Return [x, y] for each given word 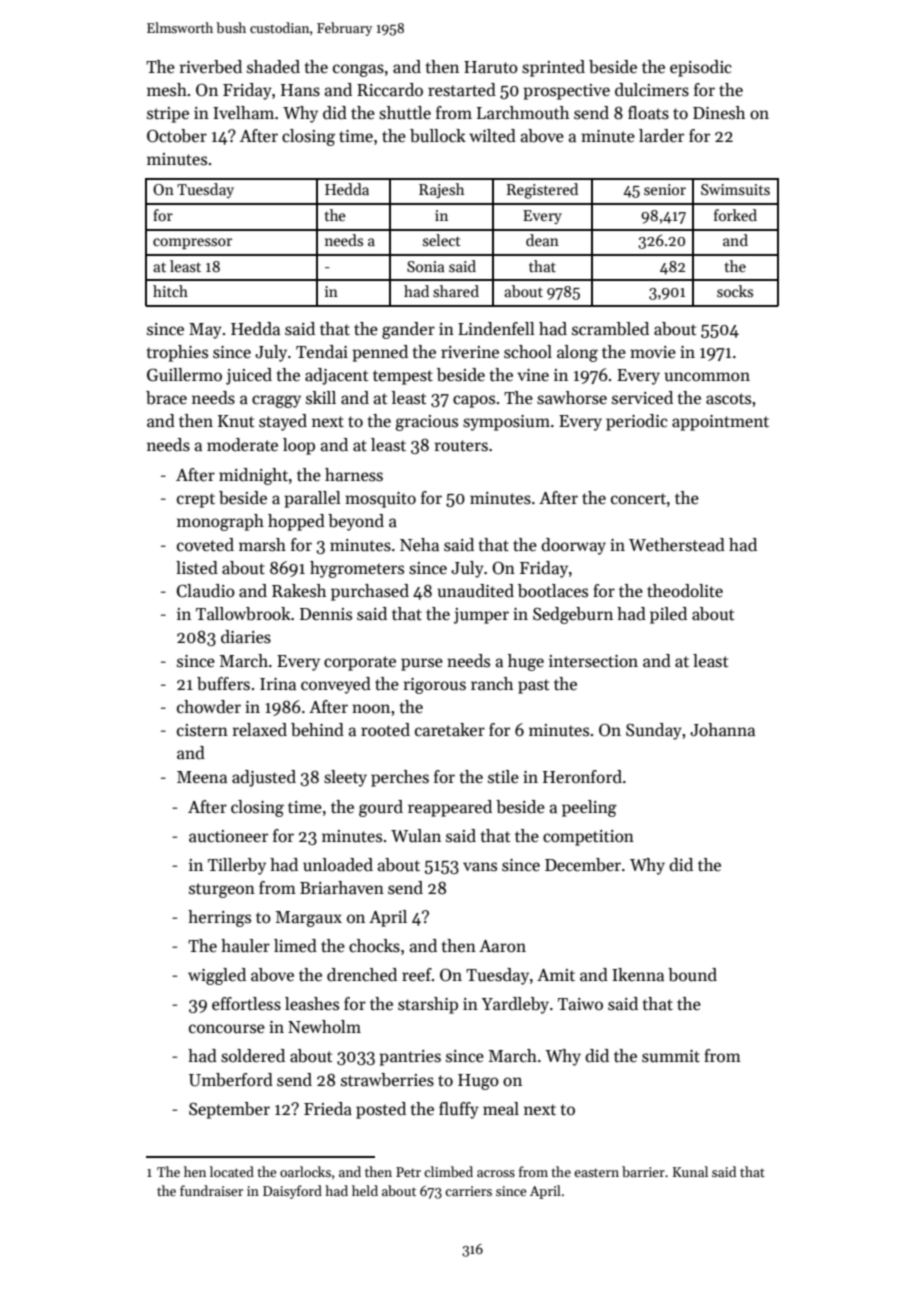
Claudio [206, 591]
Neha [419, 545]
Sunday [654, 731]
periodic [637, 422]
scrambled [610, 329]
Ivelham [243, 113]
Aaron [502, 946]
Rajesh [441, 190]
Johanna [722, 730]
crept [196, 500]
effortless [246, 1004]
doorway [573, 546]
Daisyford [292, 1192]
